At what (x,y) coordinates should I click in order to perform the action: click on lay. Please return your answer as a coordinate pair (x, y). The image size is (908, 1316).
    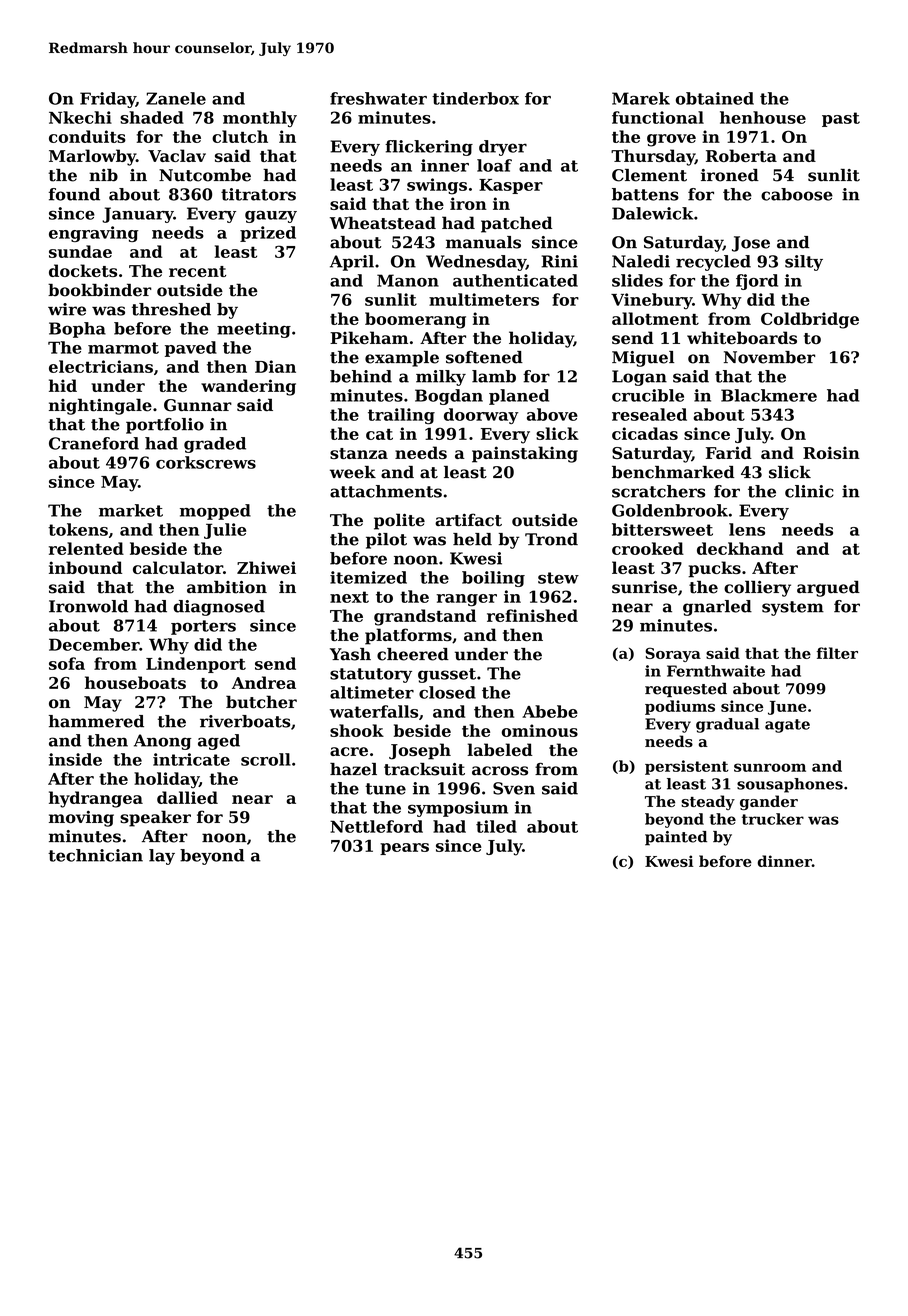
    Looking at the image, I should click on (162, 857).
